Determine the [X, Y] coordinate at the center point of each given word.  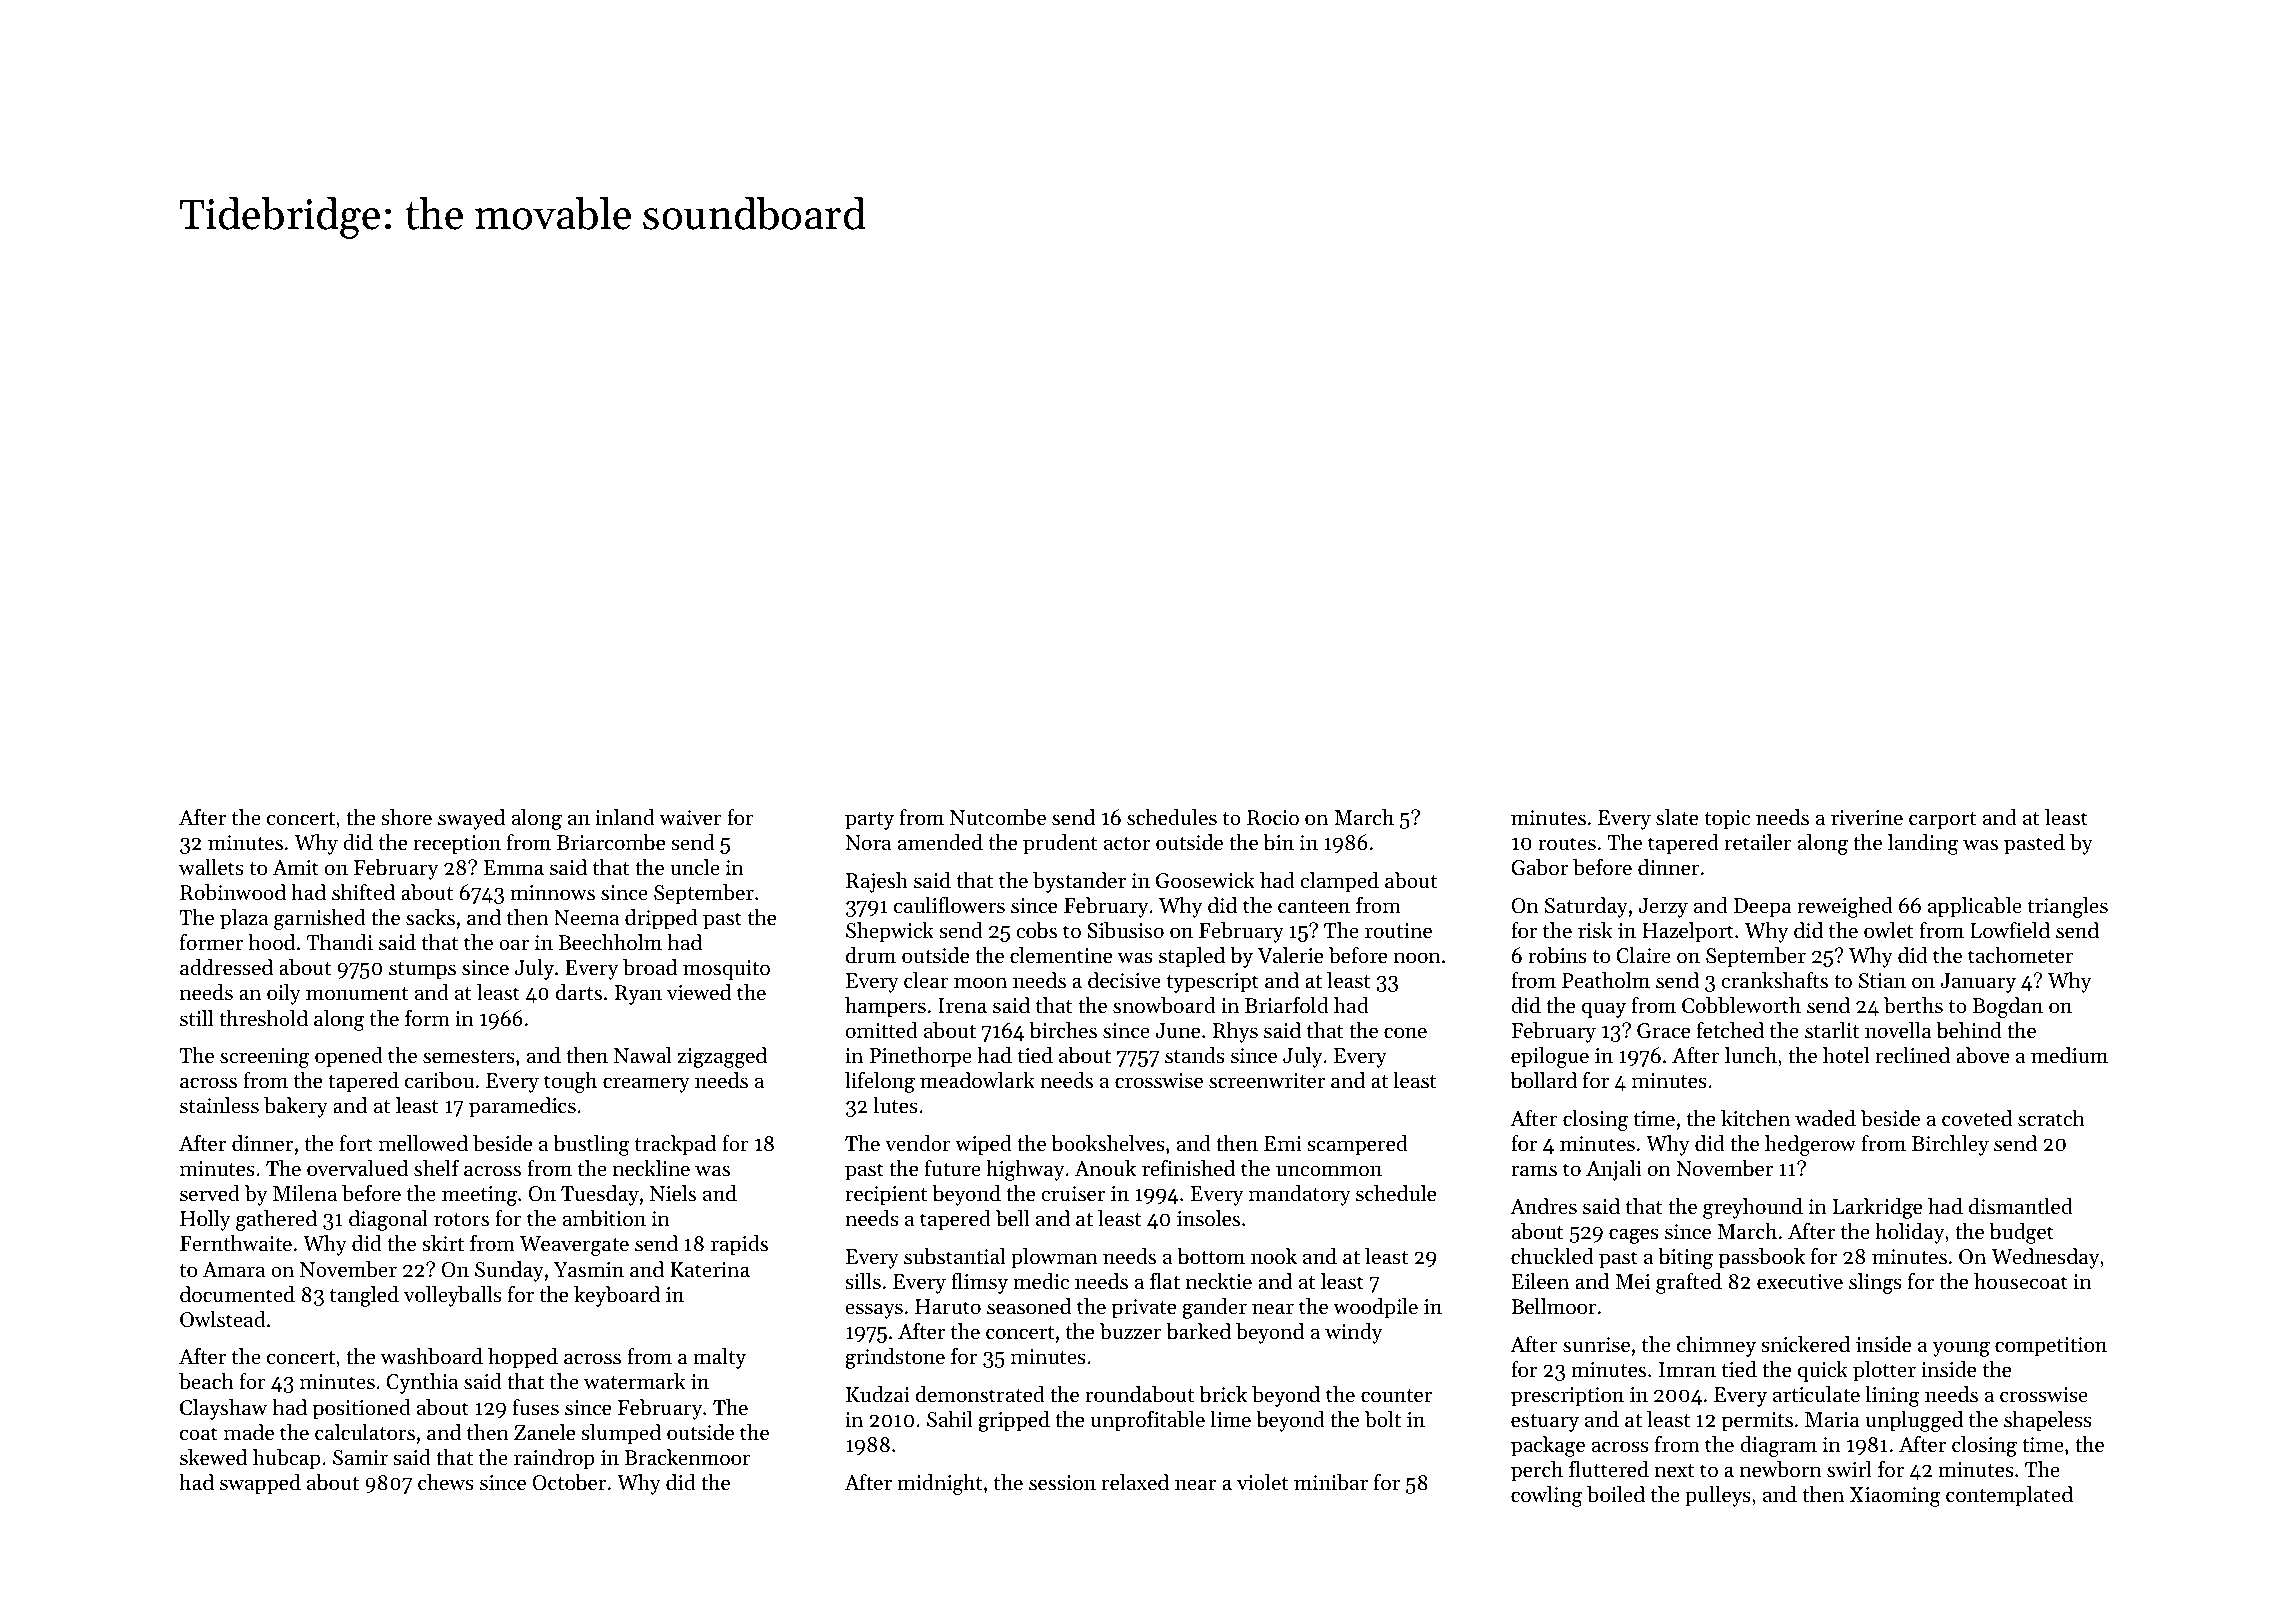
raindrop [554, 1459]
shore [406, 817]
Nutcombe [998, 817]
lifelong [880, 1082]
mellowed [423, 1143]
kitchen [1755, 1118]
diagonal [388, 1220]
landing [1923, 844]
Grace [1663, 1031]
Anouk [1105, 1168]
